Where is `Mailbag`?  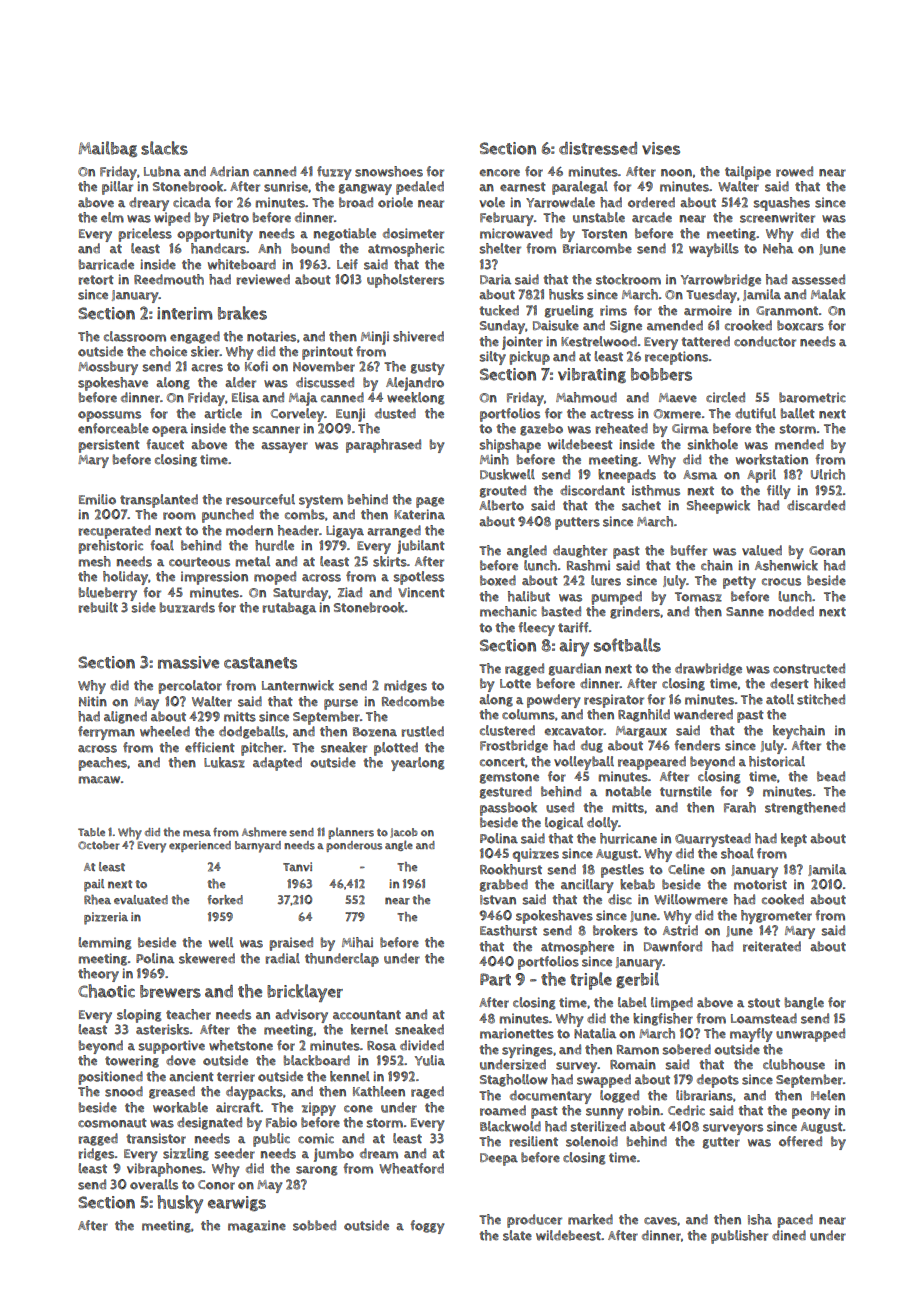 Mailbag is located at coordinates (107, 149).
